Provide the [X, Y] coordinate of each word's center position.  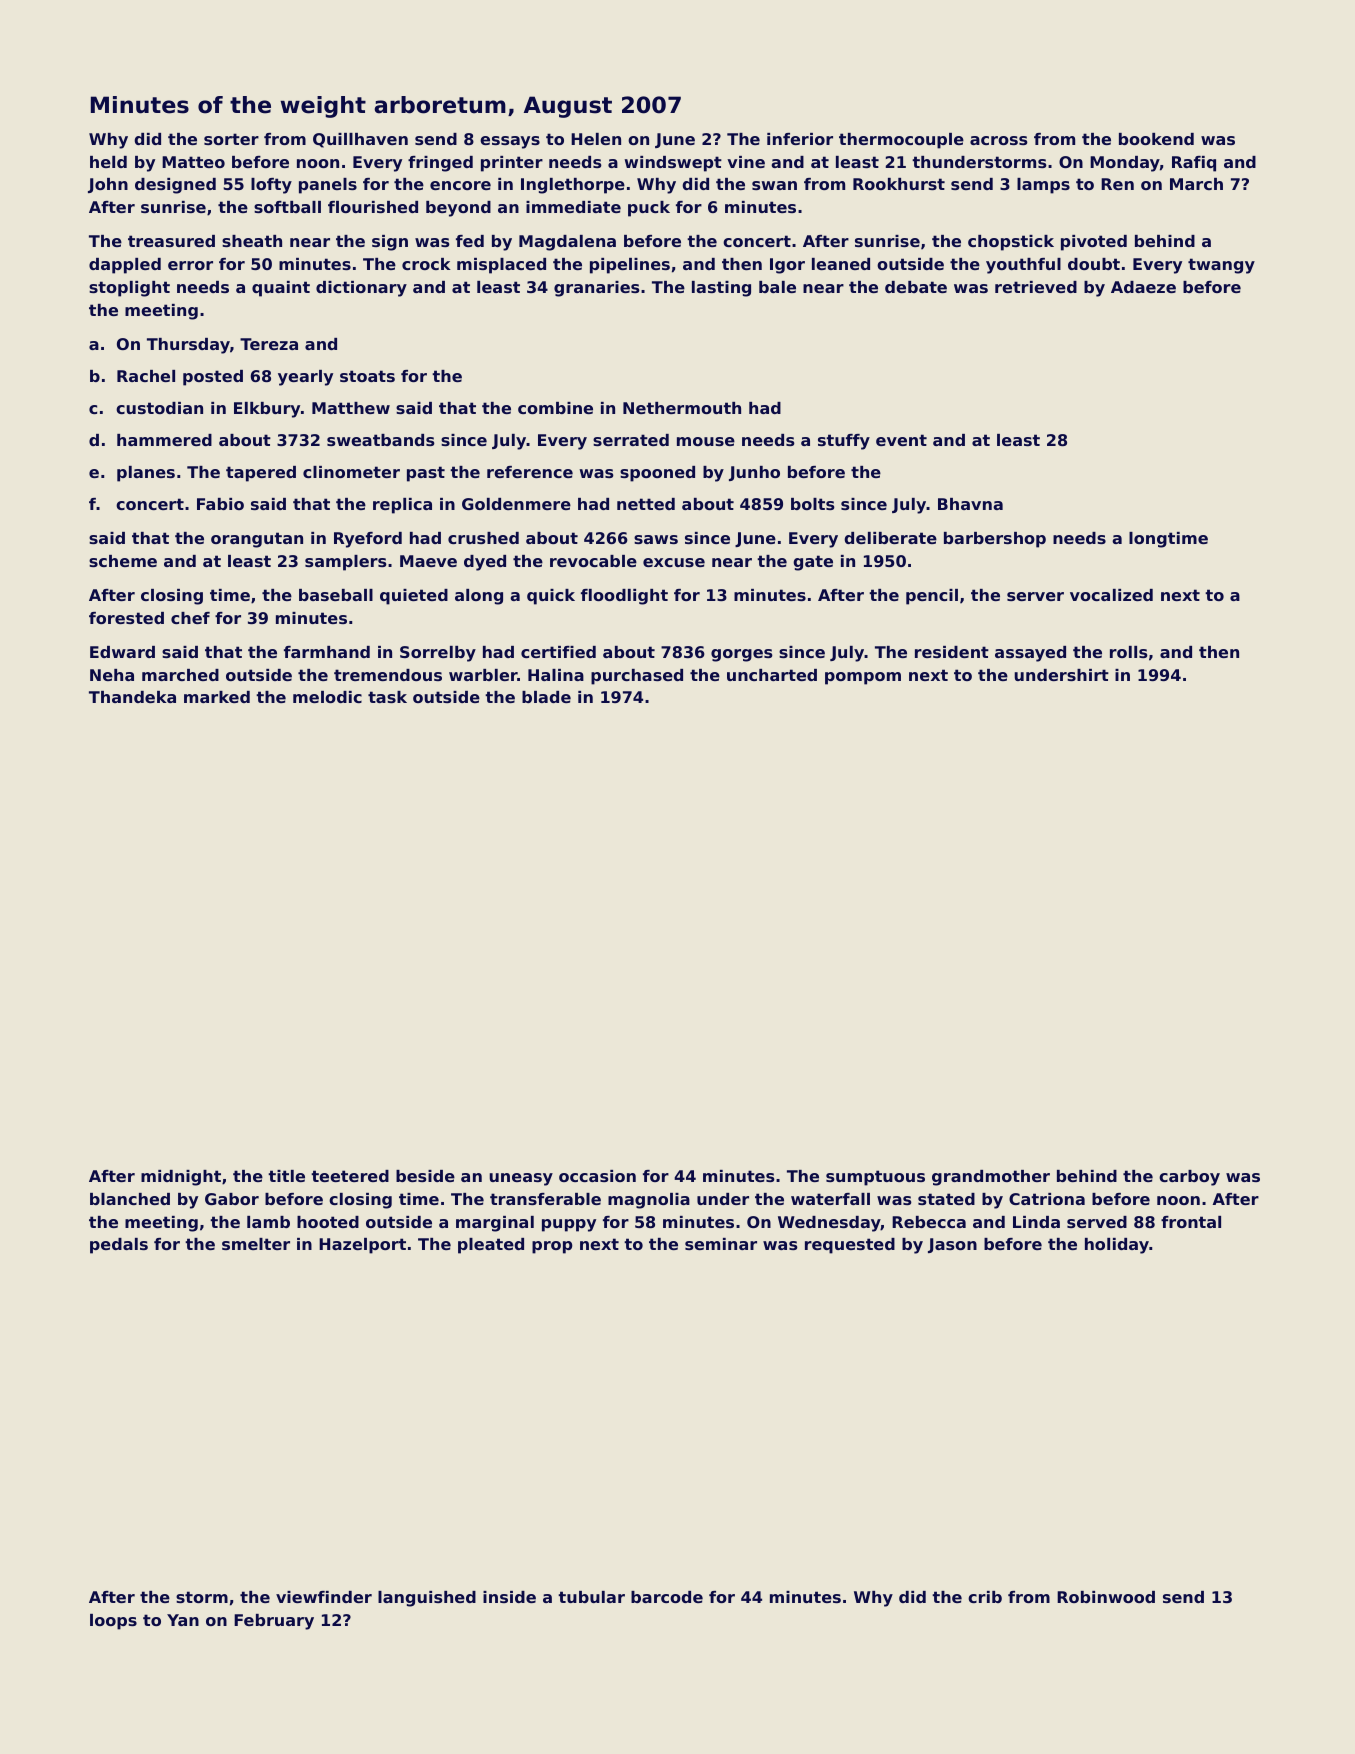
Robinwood [1106, 1597]
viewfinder [324, 1597]
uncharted [772, 675]
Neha [112, 675]
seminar [721, 1244]
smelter [256, 1244]
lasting [721, 289]
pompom [863, 678]
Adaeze [1143, 287]
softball [287, 207]
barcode [667, 1597]
